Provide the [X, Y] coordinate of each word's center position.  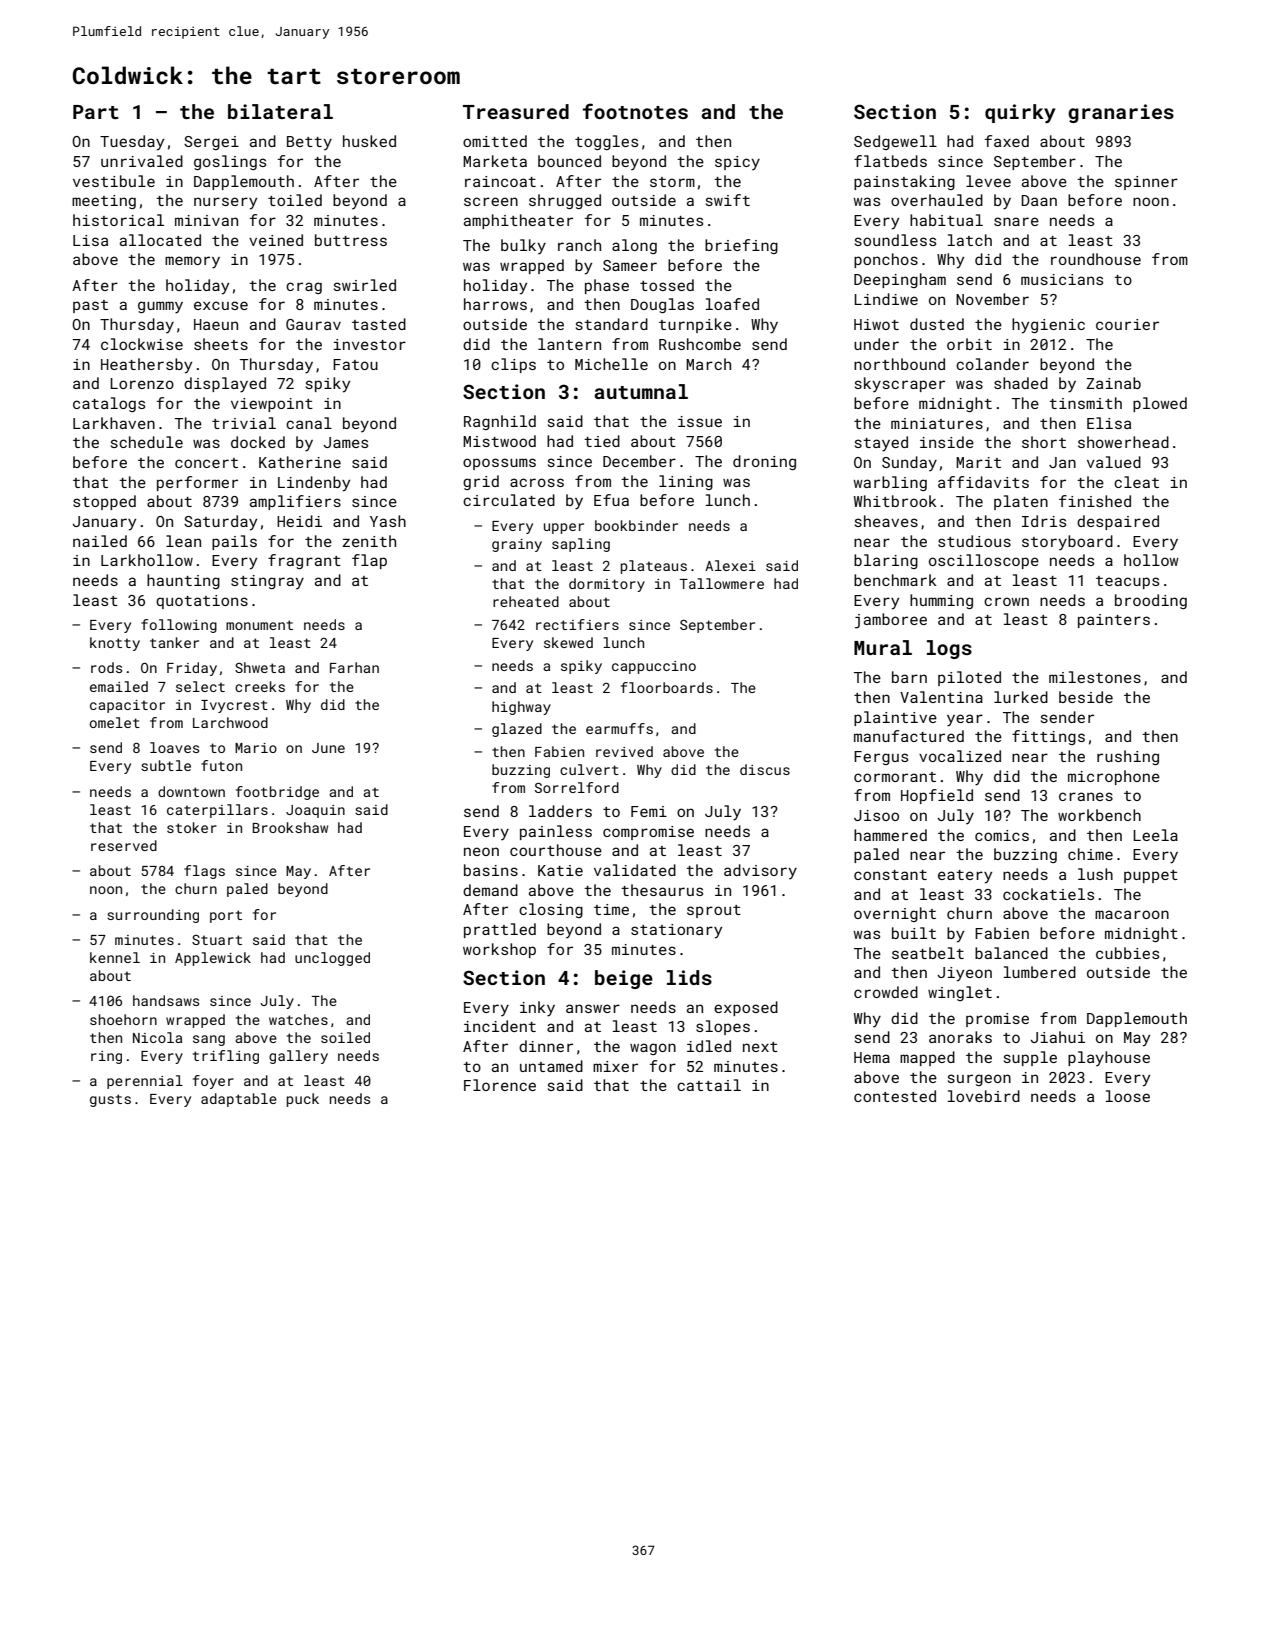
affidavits [983, 482]
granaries [1121, 113]
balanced [1011, 953]
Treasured [516, 111]
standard [612, 324]
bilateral [280, 111]
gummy [160, 307]
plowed [1160, 404]
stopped [104, 502]
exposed [746, 1008]
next [760, 1047]
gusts [110, 1100]
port [226, 916]
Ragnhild [500, 422]
